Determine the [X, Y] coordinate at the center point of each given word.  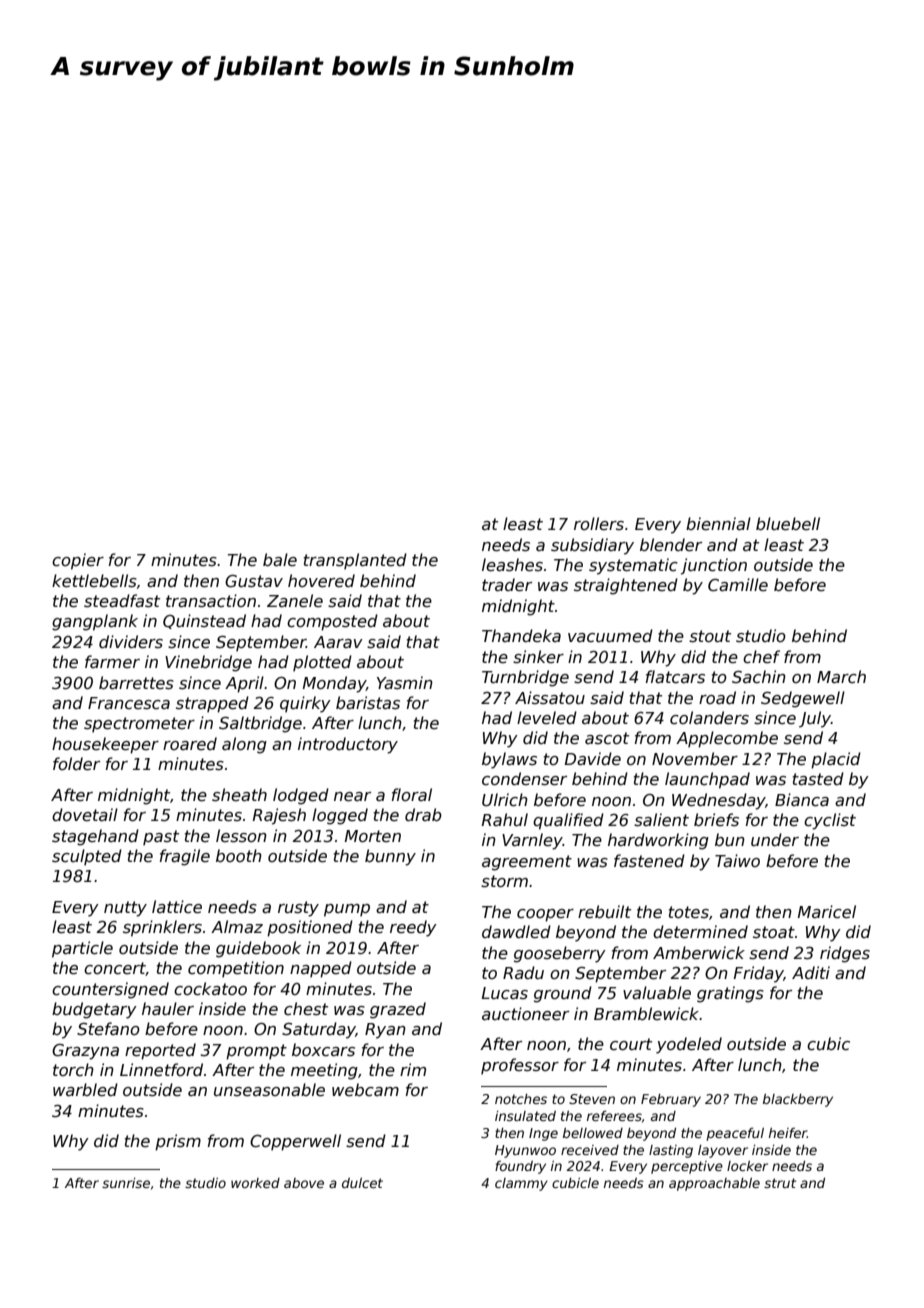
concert [115, 969]
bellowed [593, 1133]
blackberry [798, 1100]
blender [671, 545]
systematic [633, 566]
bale [280, 559]
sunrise [126, 1183]
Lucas [505, 993]
